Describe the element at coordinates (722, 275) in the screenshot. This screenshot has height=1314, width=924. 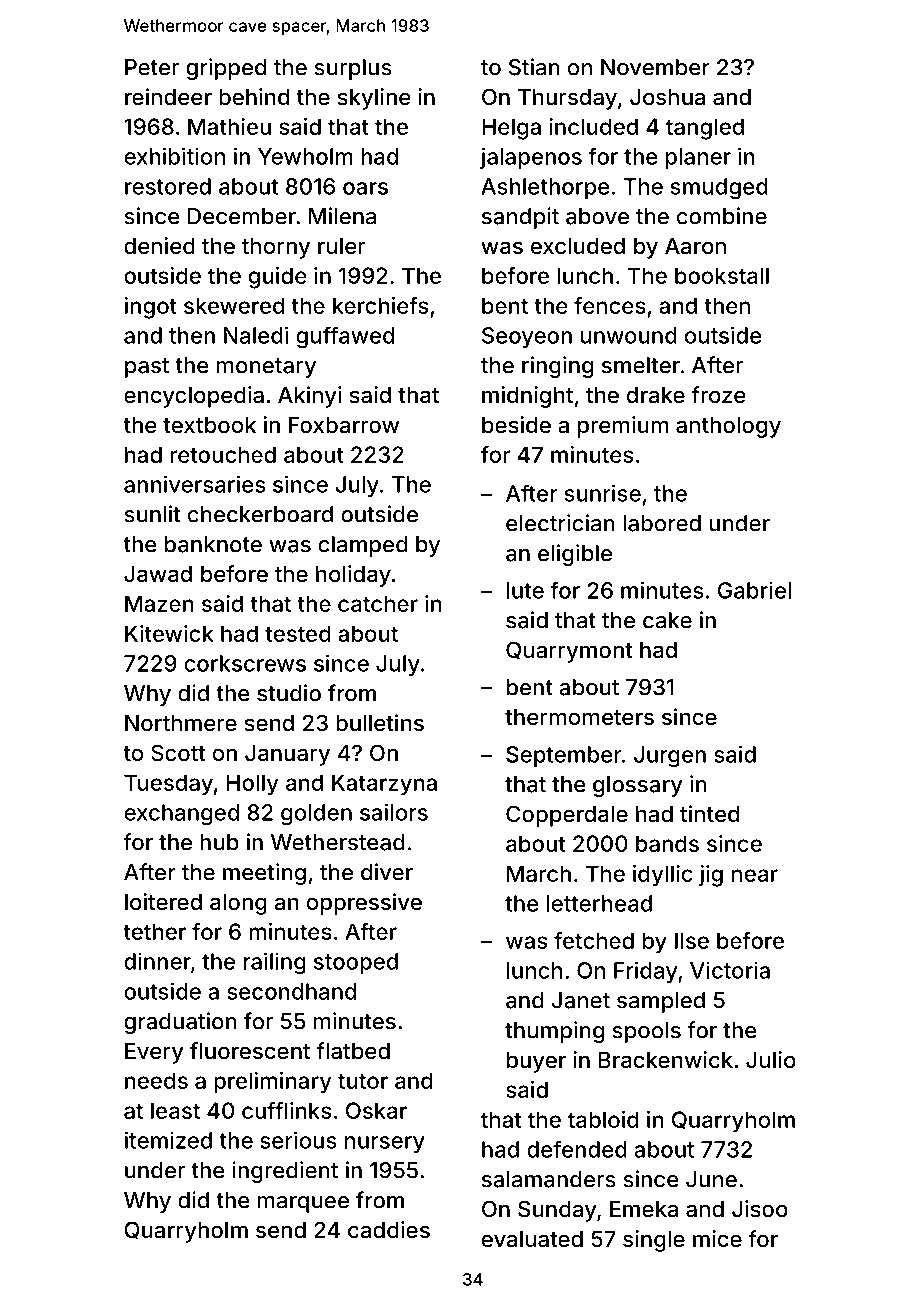
I see `bookstall` at that location.
